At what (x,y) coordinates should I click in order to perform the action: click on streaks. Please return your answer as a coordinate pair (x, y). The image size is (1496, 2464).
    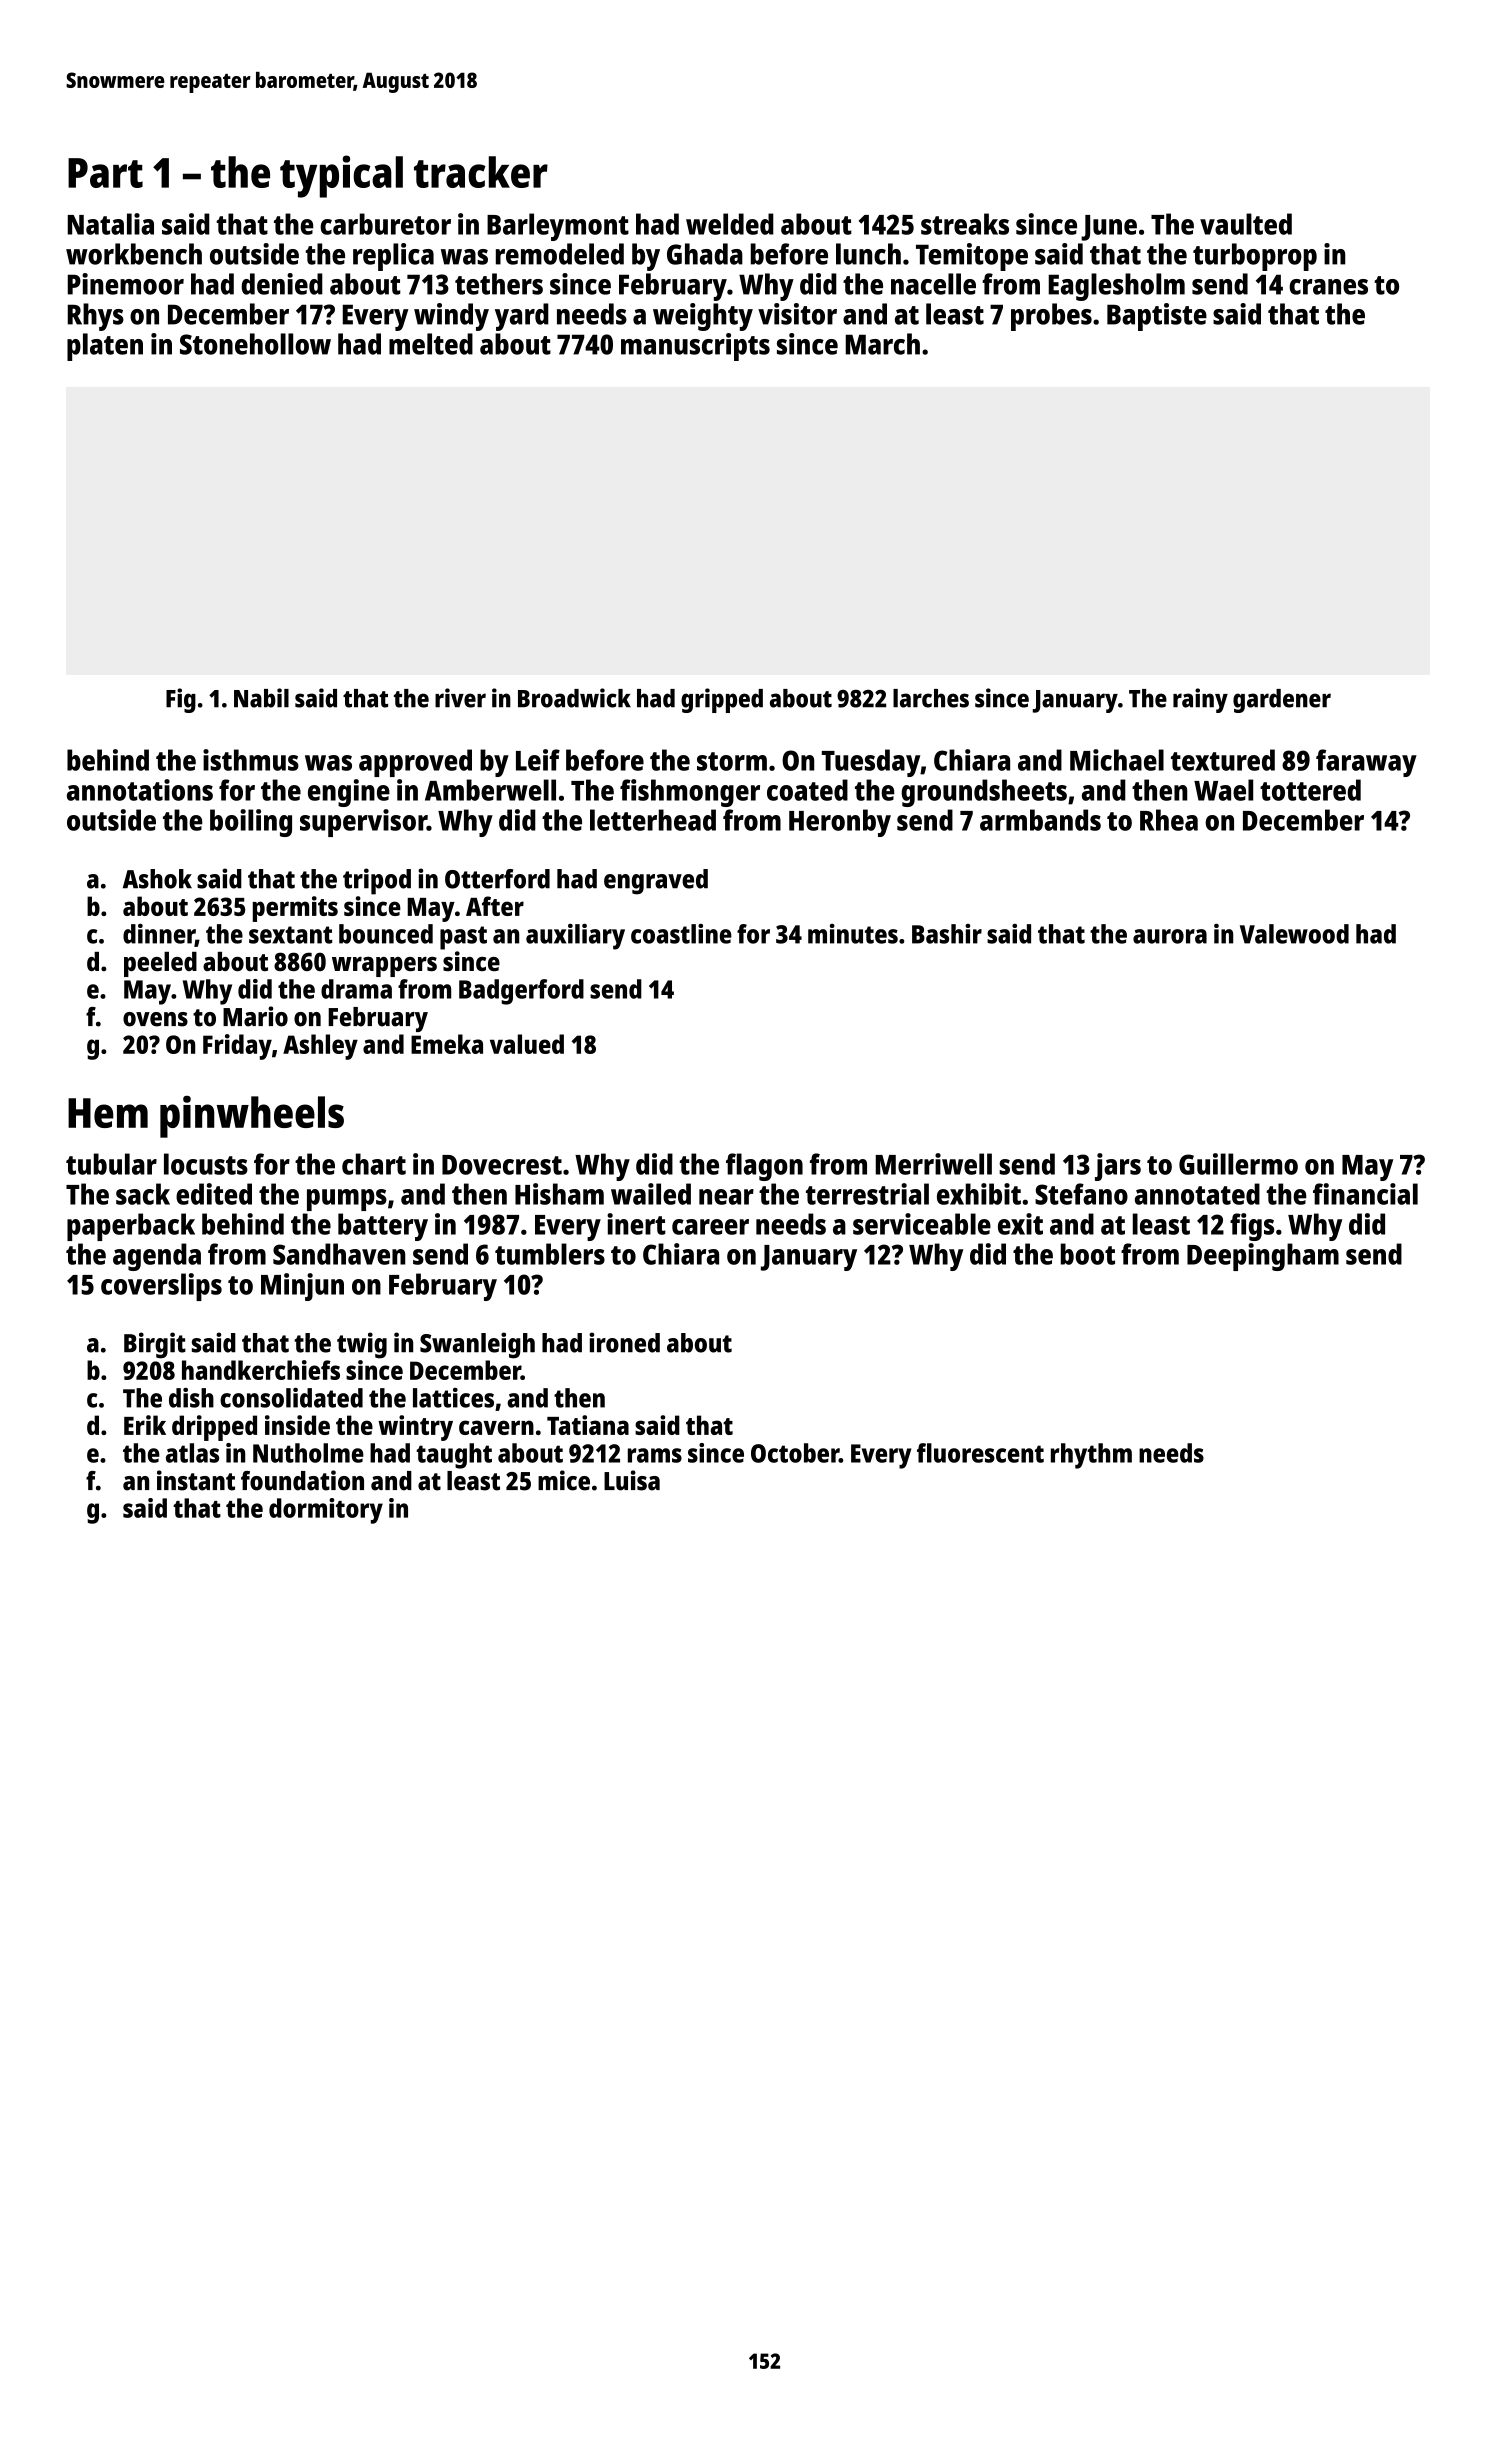
    Looking at the image, I should click on (965, 224).
